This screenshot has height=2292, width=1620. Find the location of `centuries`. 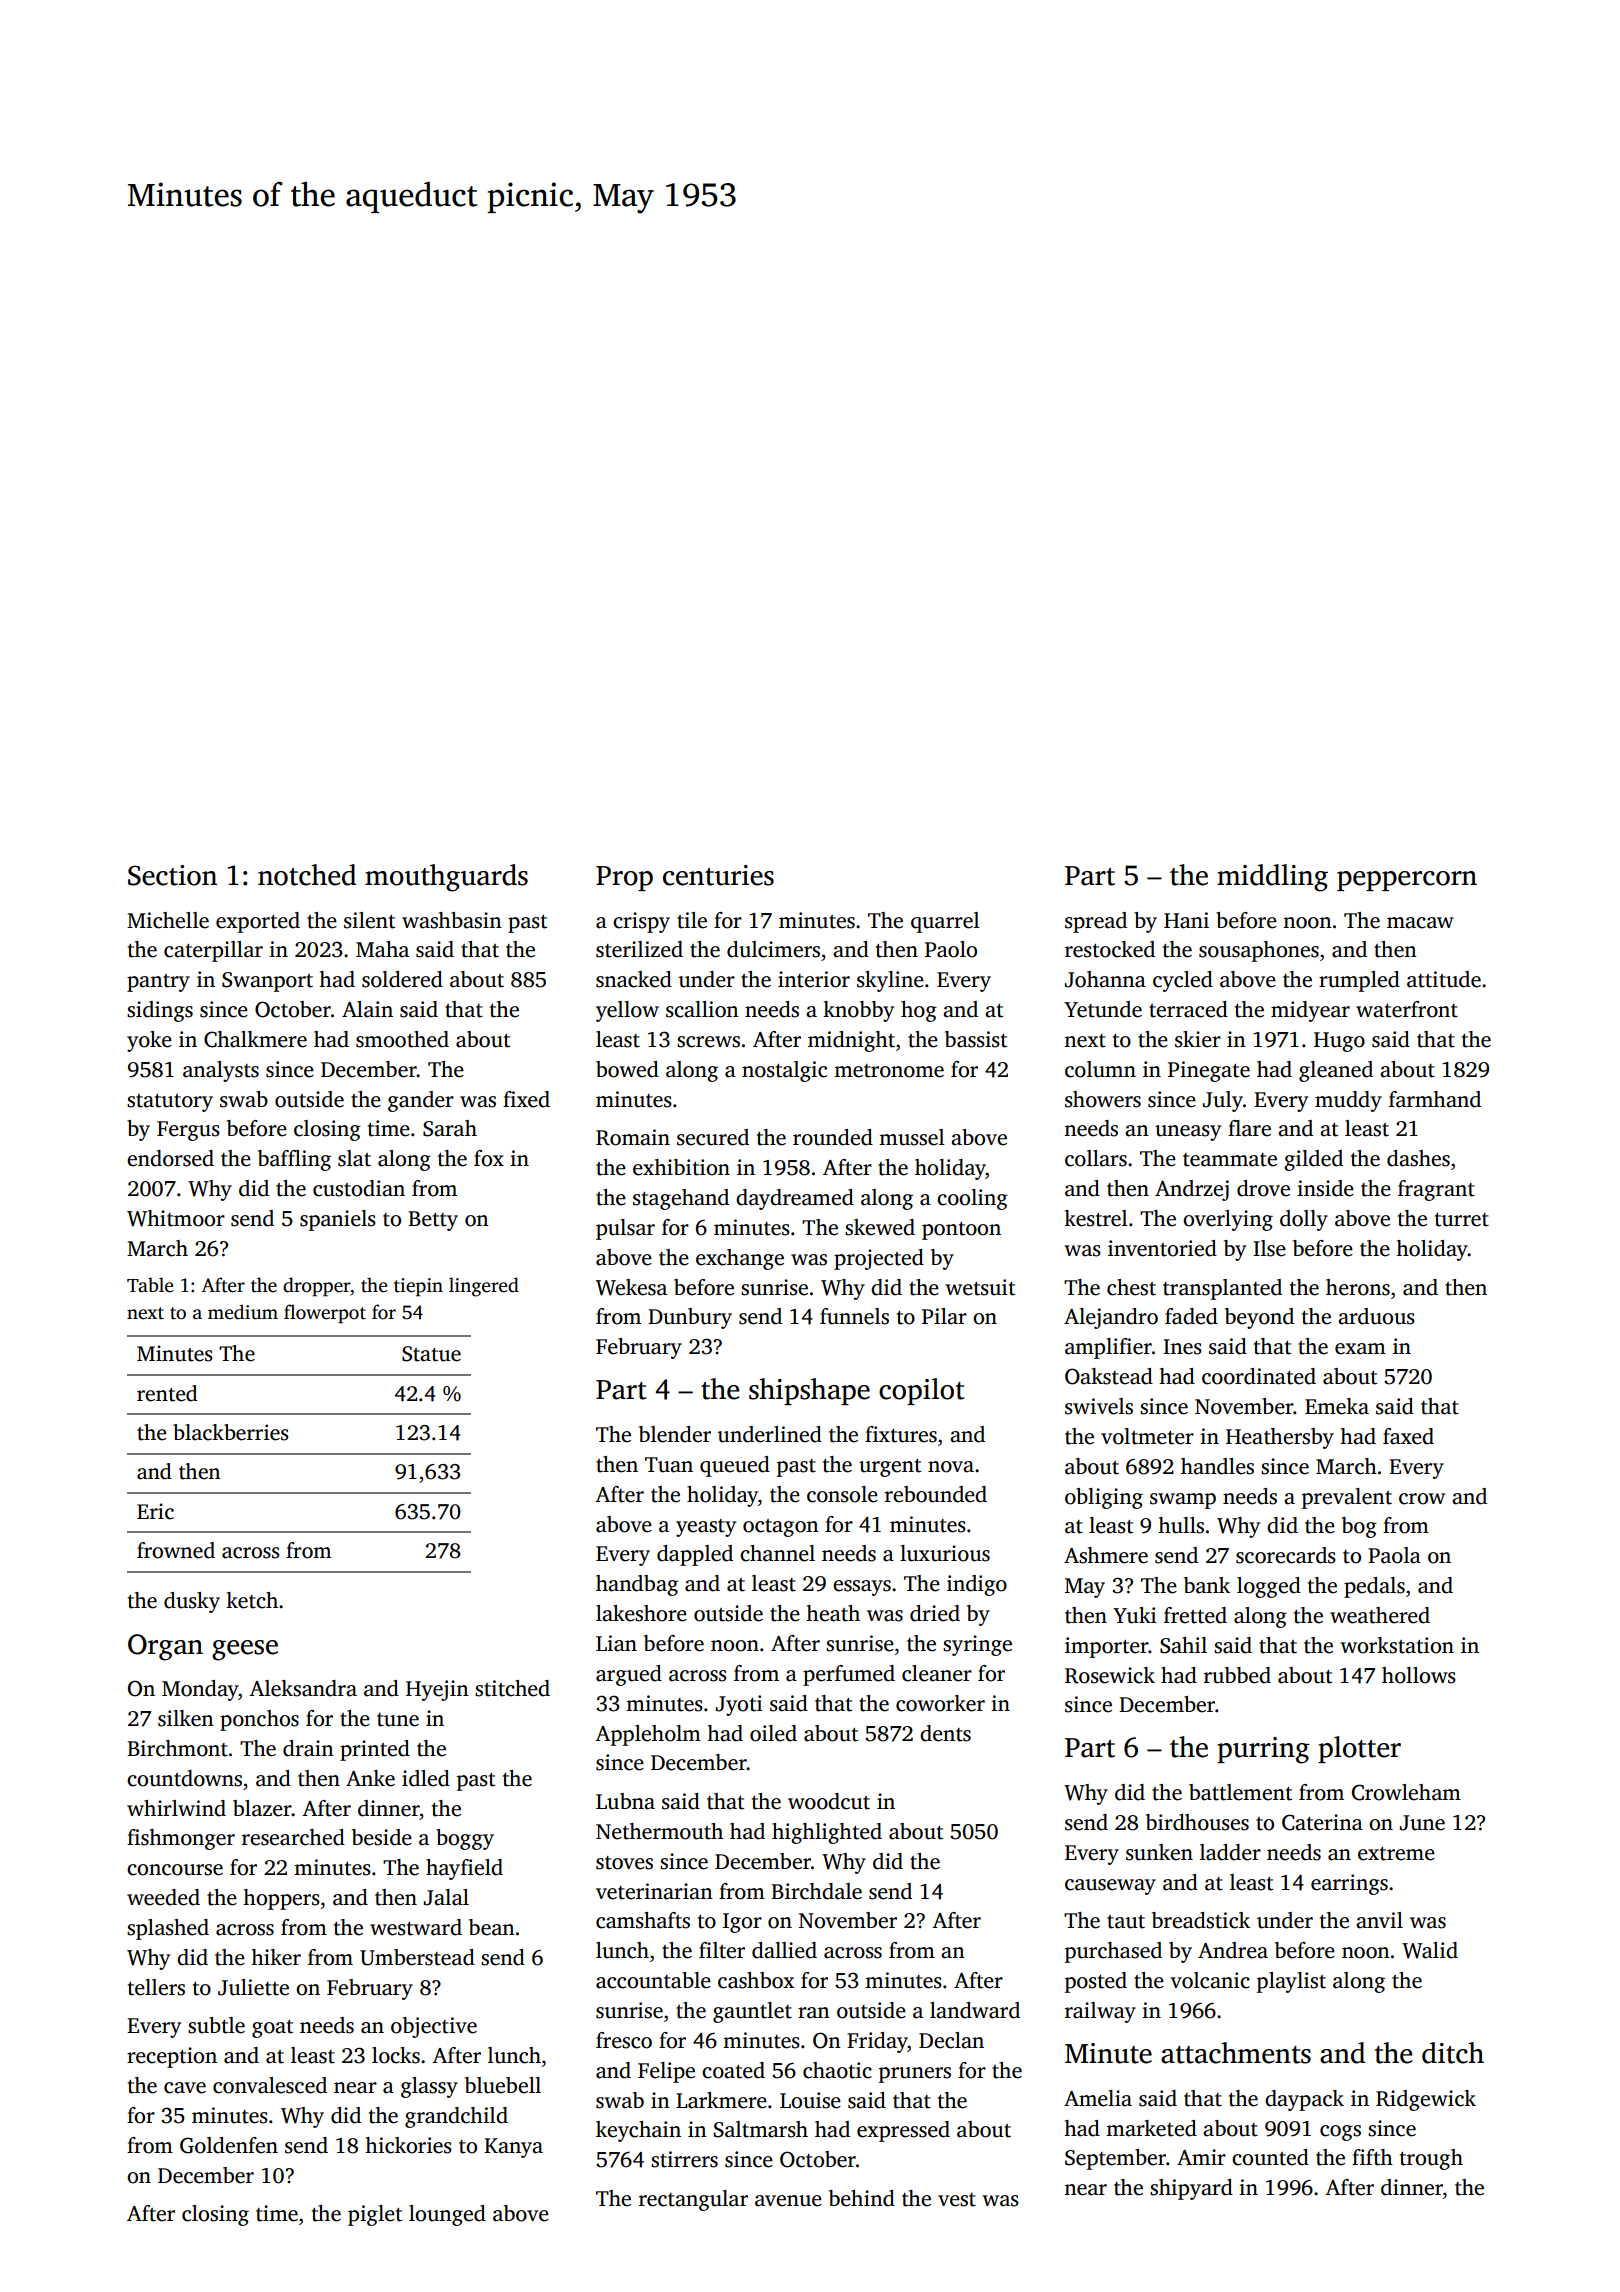

centuries is located at coordinates (718, 875).
